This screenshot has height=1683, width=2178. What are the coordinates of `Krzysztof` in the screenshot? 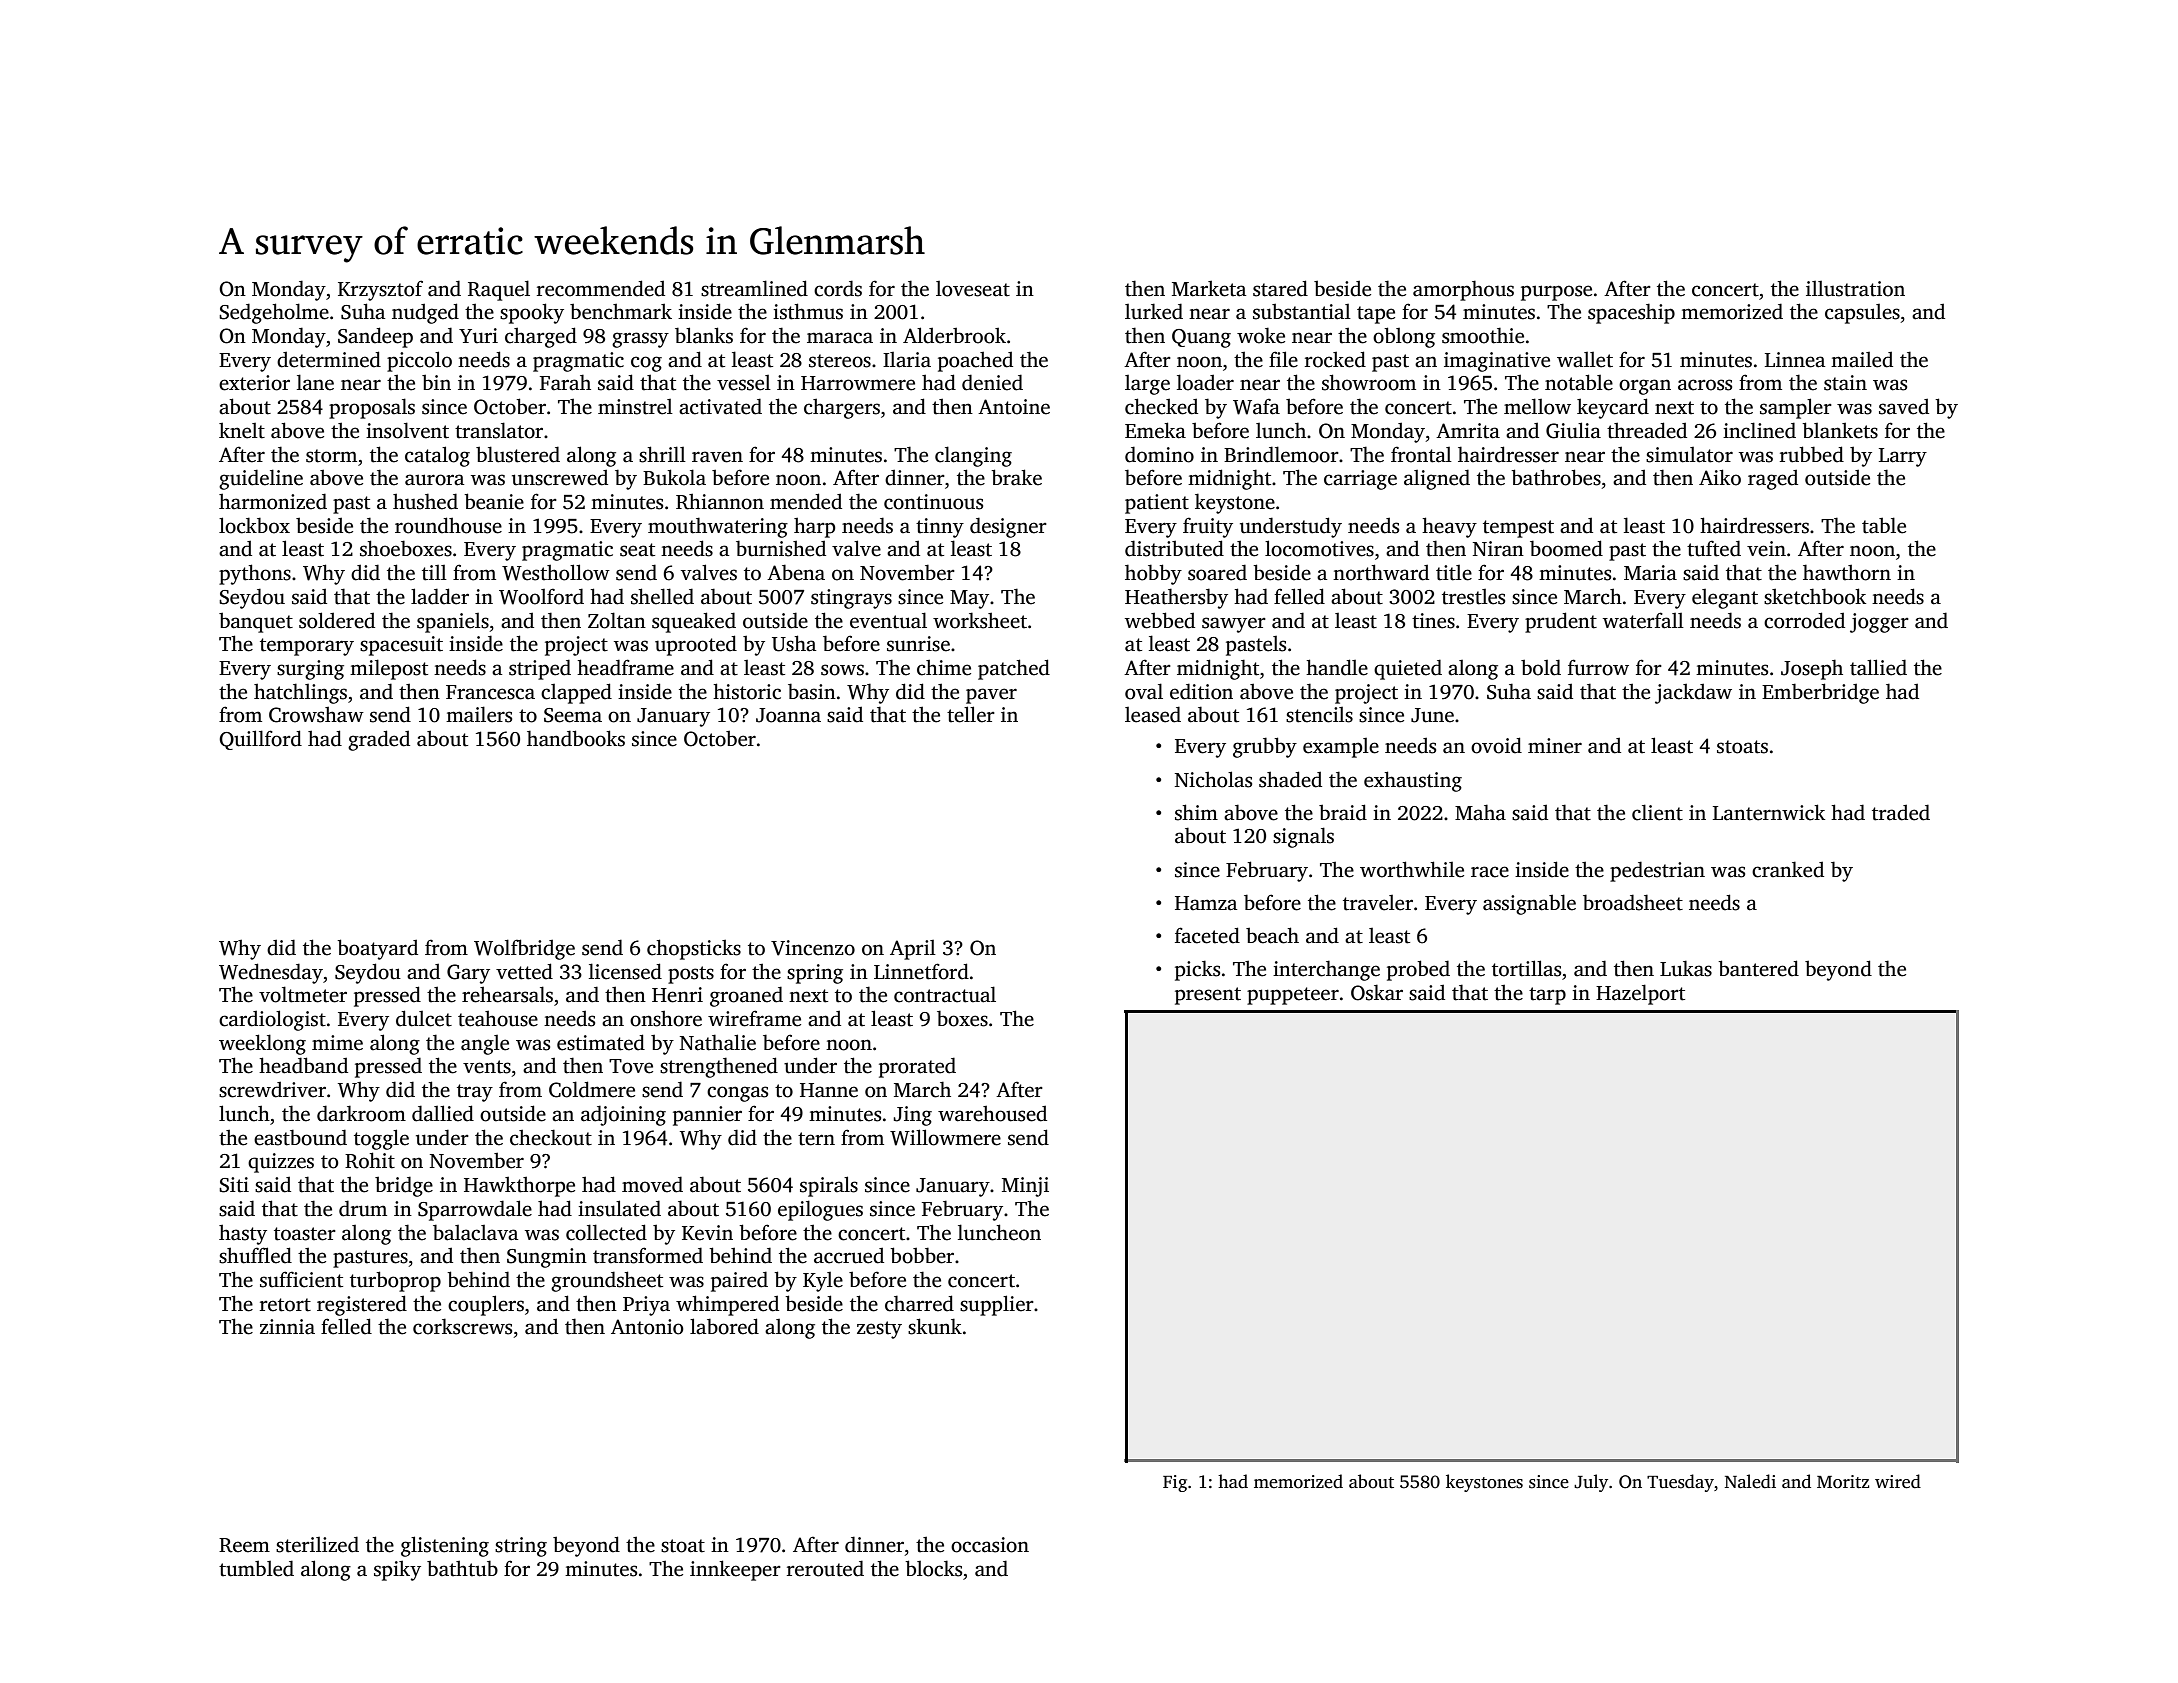 It's located at (380, 290).
